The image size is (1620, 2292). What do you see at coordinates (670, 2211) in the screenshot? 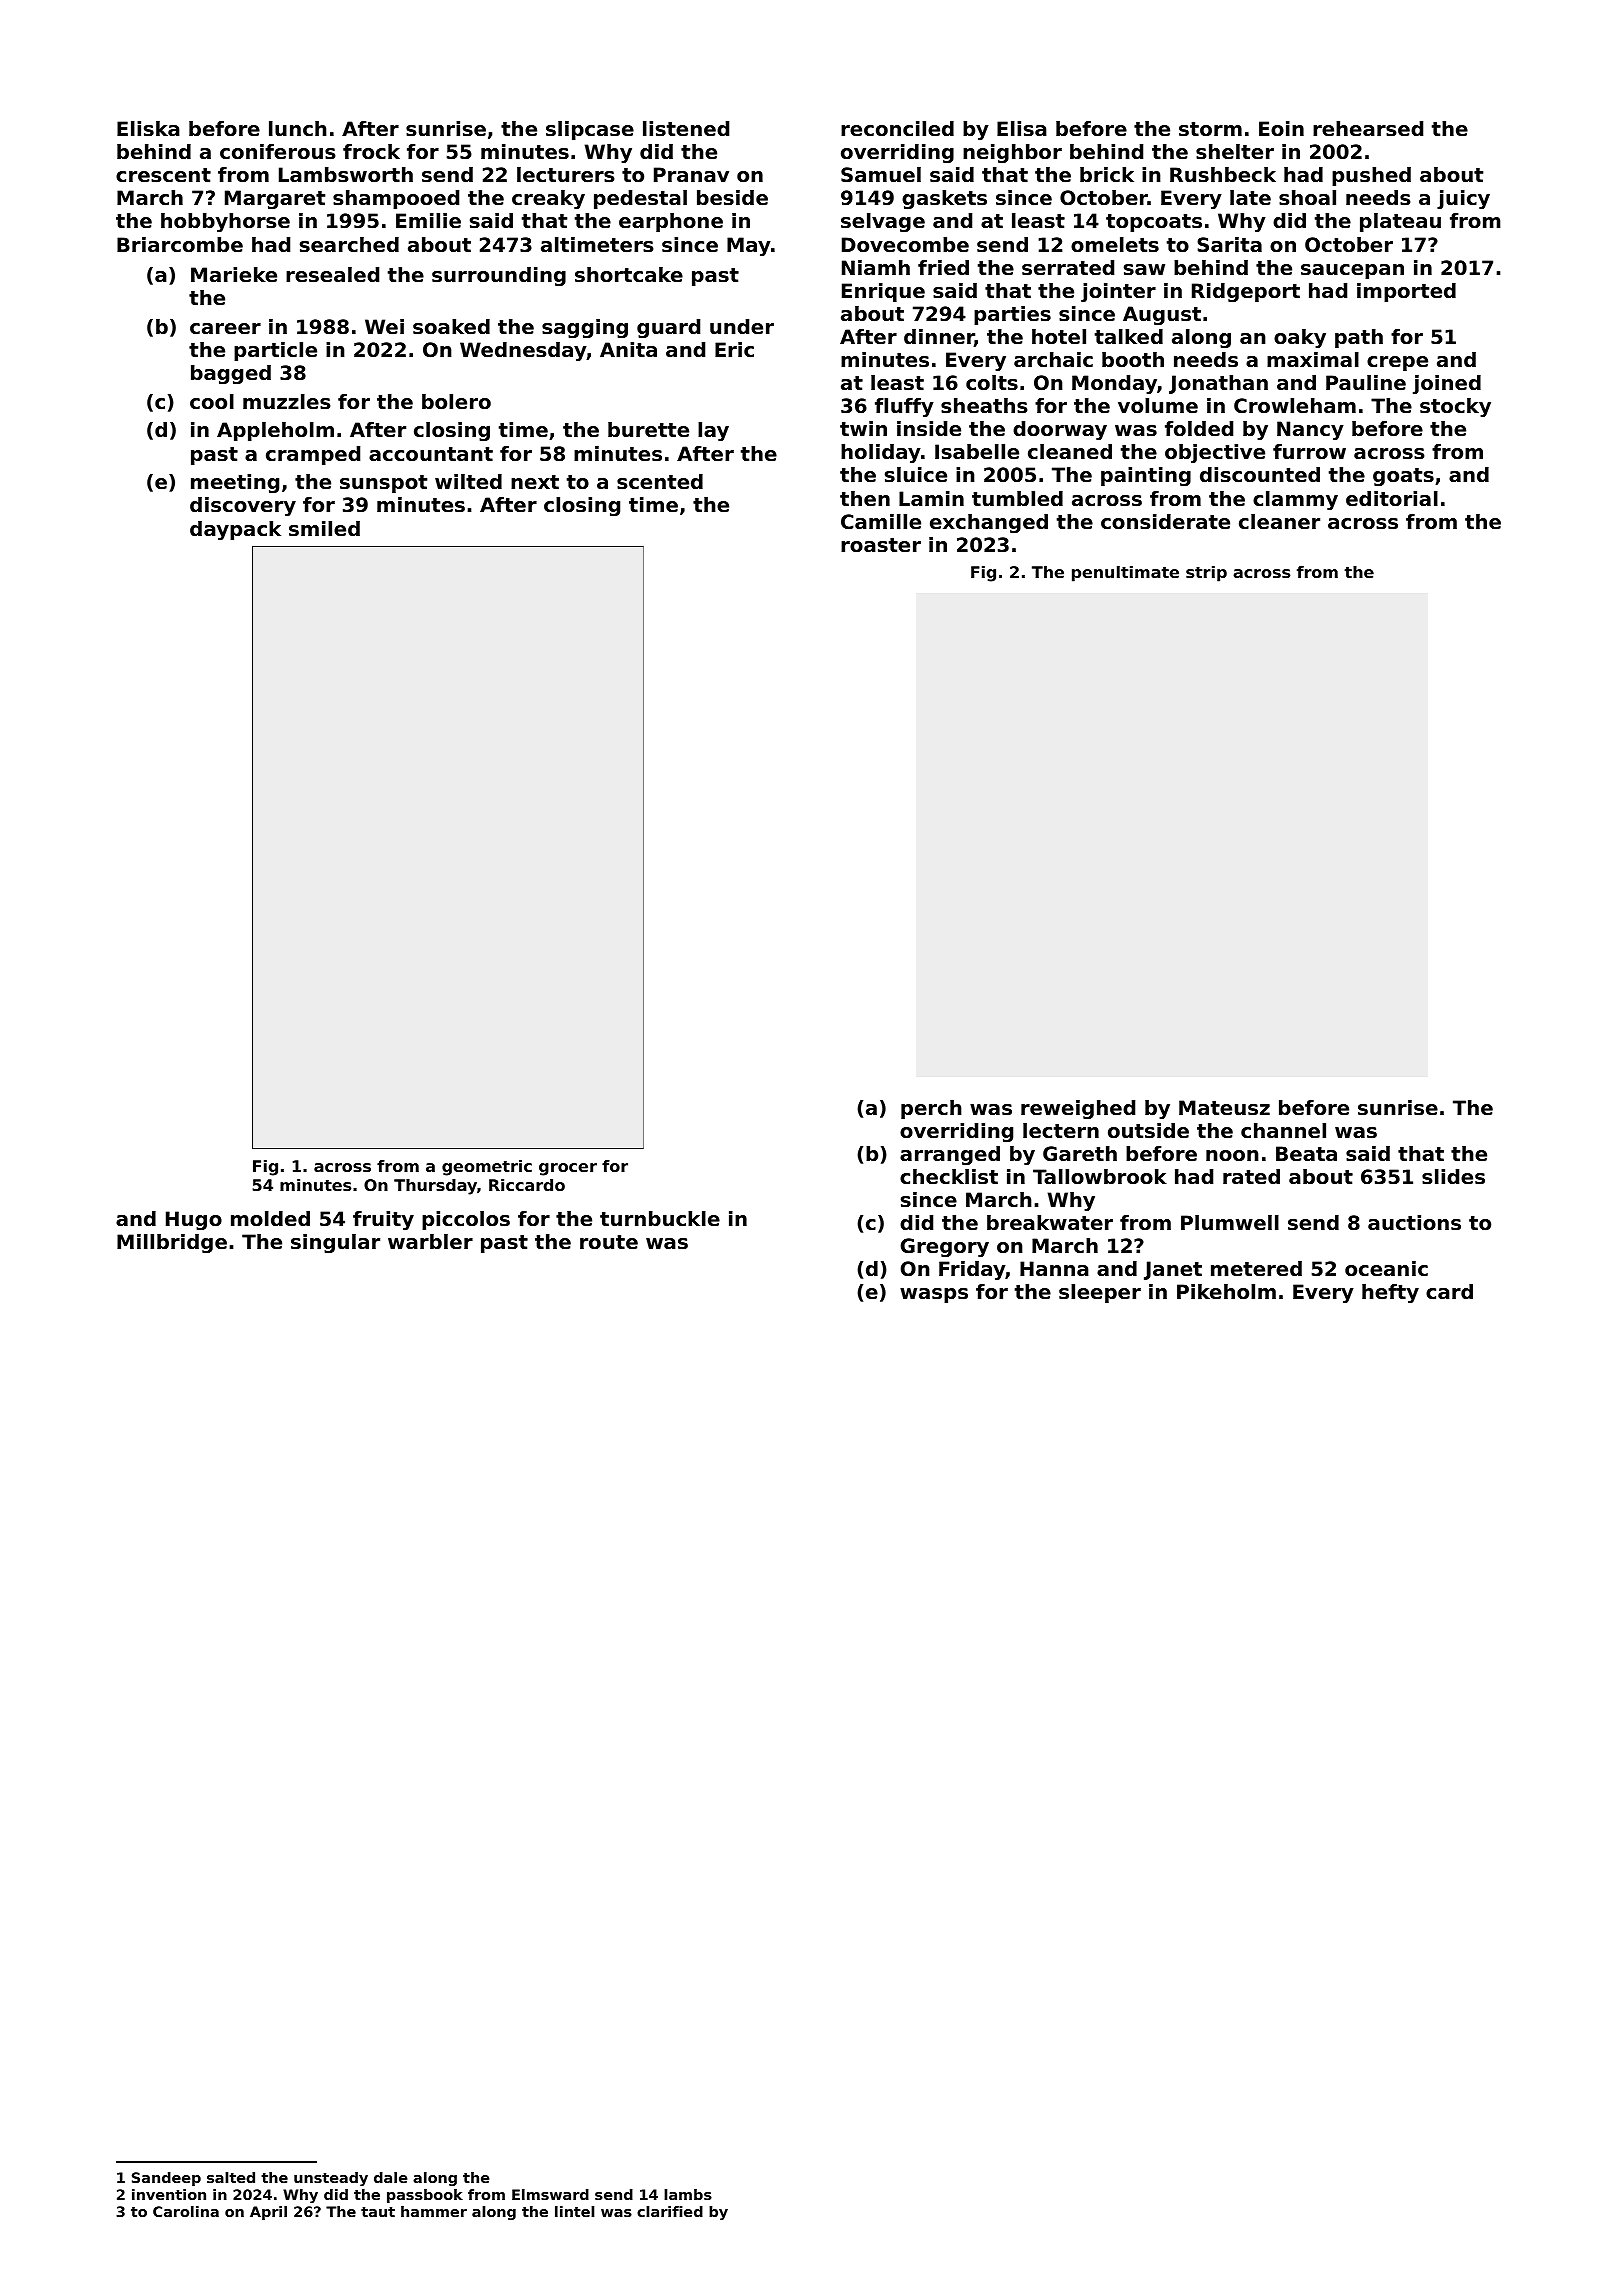
I see `clarified` at bounding box center [670, 2211].
